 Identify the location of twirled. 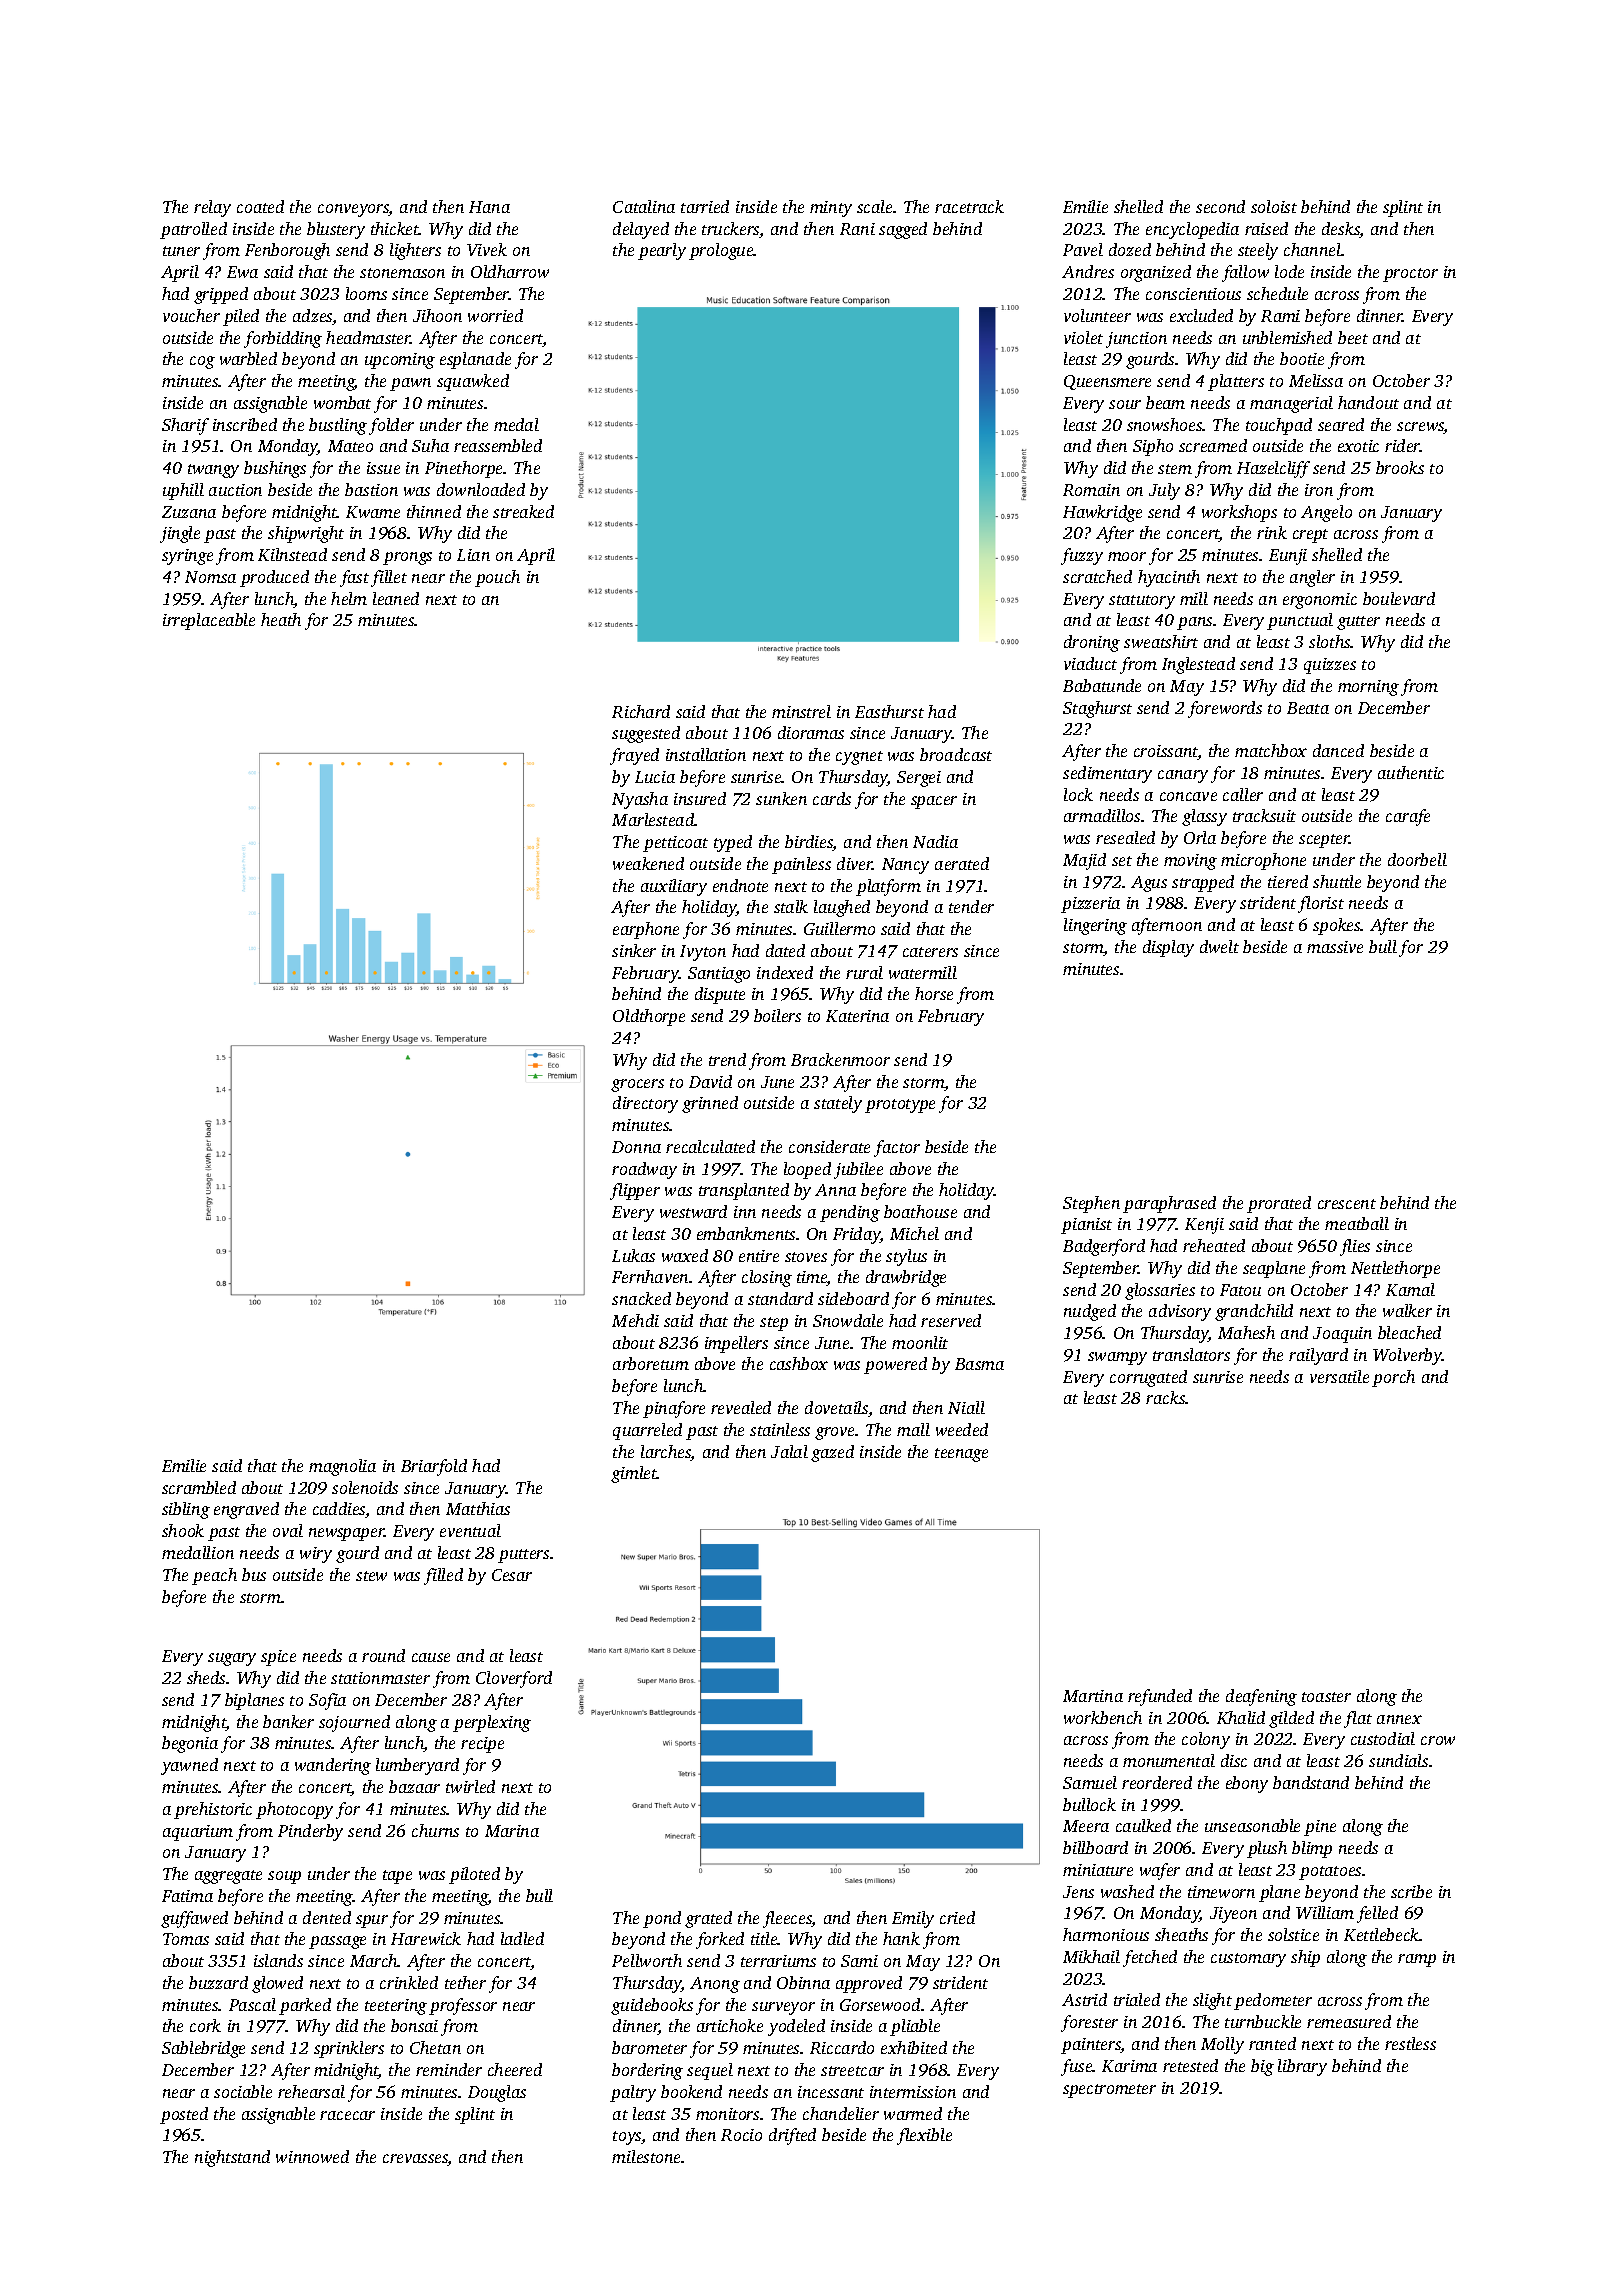
(470, 1786).
